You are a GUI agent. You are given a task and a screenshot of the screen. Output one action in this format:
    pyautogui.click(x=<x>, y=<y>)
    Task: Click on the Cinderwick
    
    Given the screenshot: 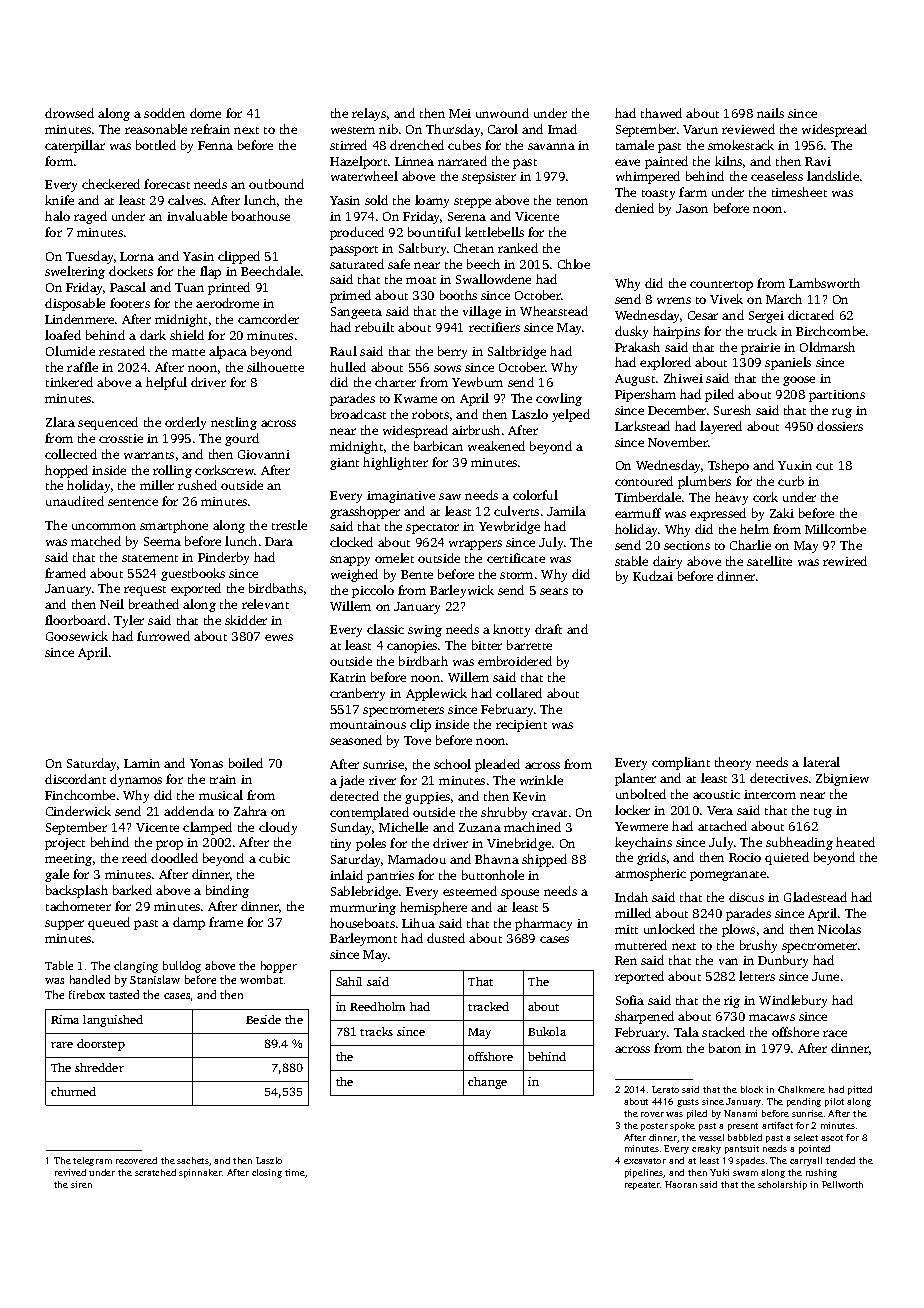 What is the action you would take?
    pyautogui.click(x=78, y=811)
